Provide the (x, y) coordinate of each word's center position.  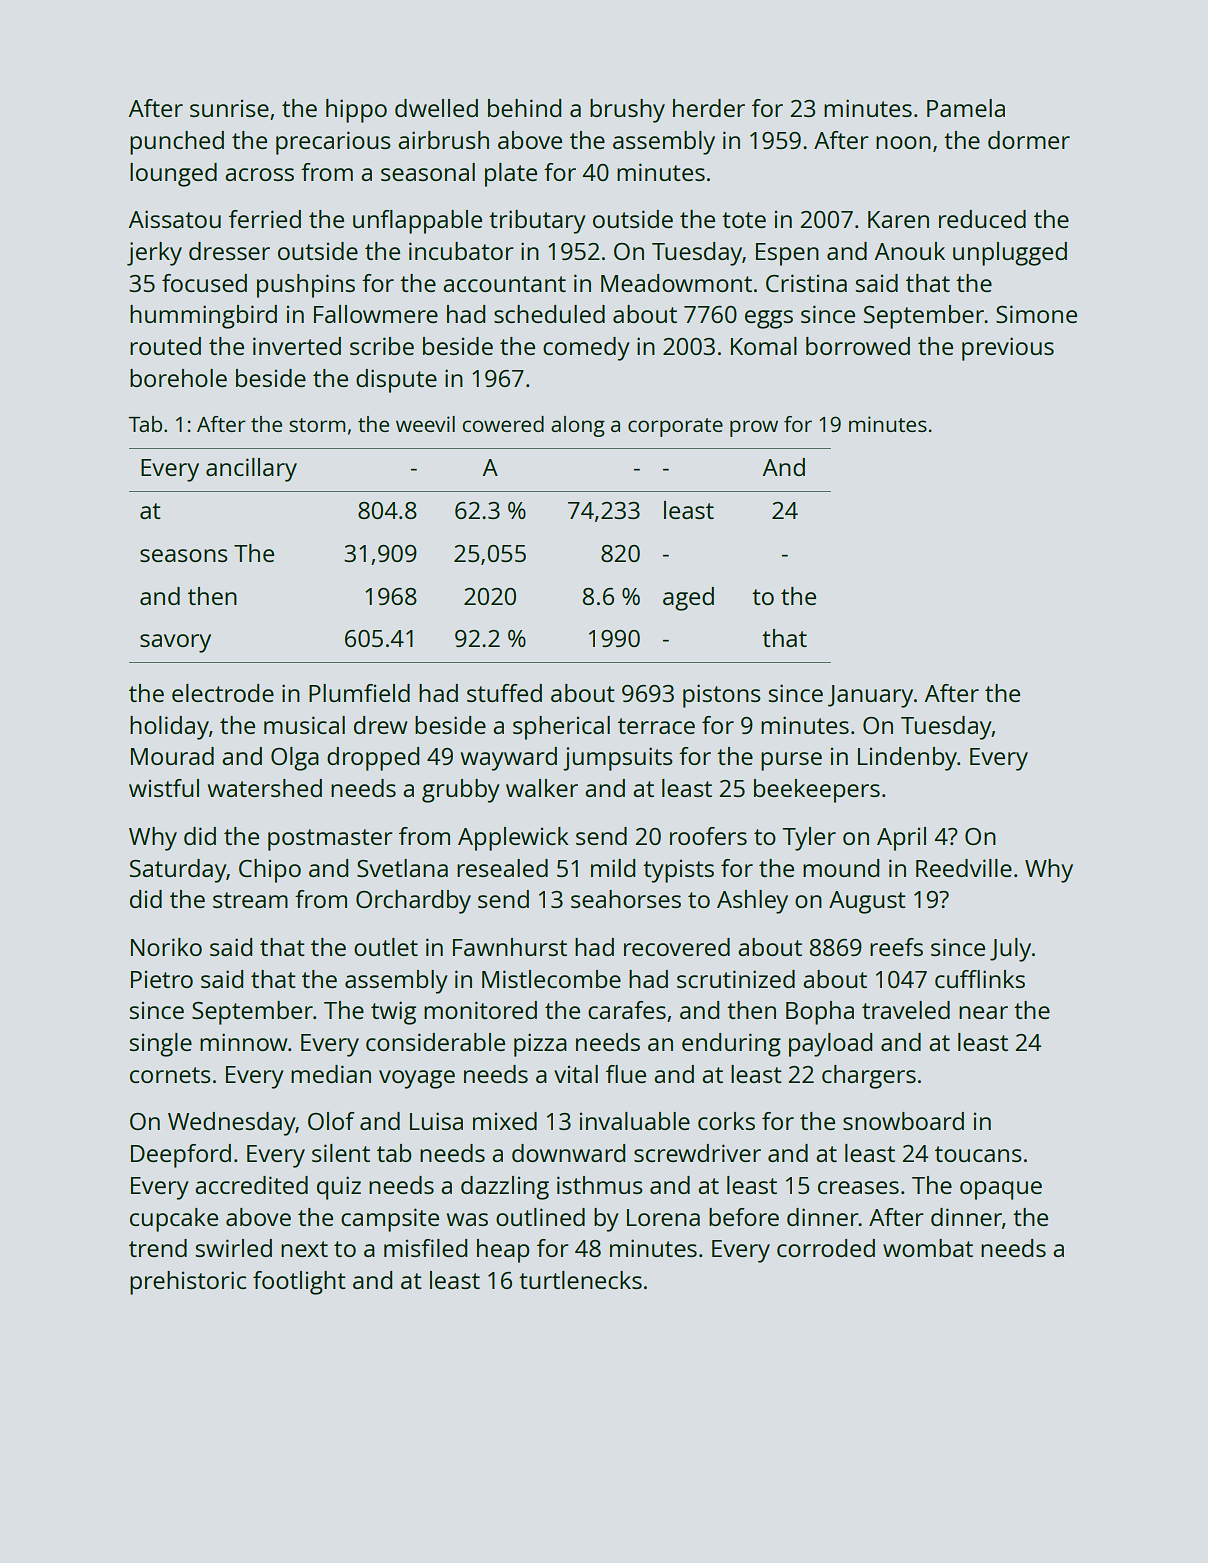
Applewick (513, 839)
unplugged (1010, 254)
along (578, 426)
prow (754, 428)
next (304, 1249)
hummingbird (203, 317)
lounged (173, 175)
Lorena (663, 1217)
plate (511, 175)
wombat (928, 1248)
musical (304, 725)
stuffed (504, 693)
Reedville (964, 868)
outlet (386, 947)
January (870, 696)
